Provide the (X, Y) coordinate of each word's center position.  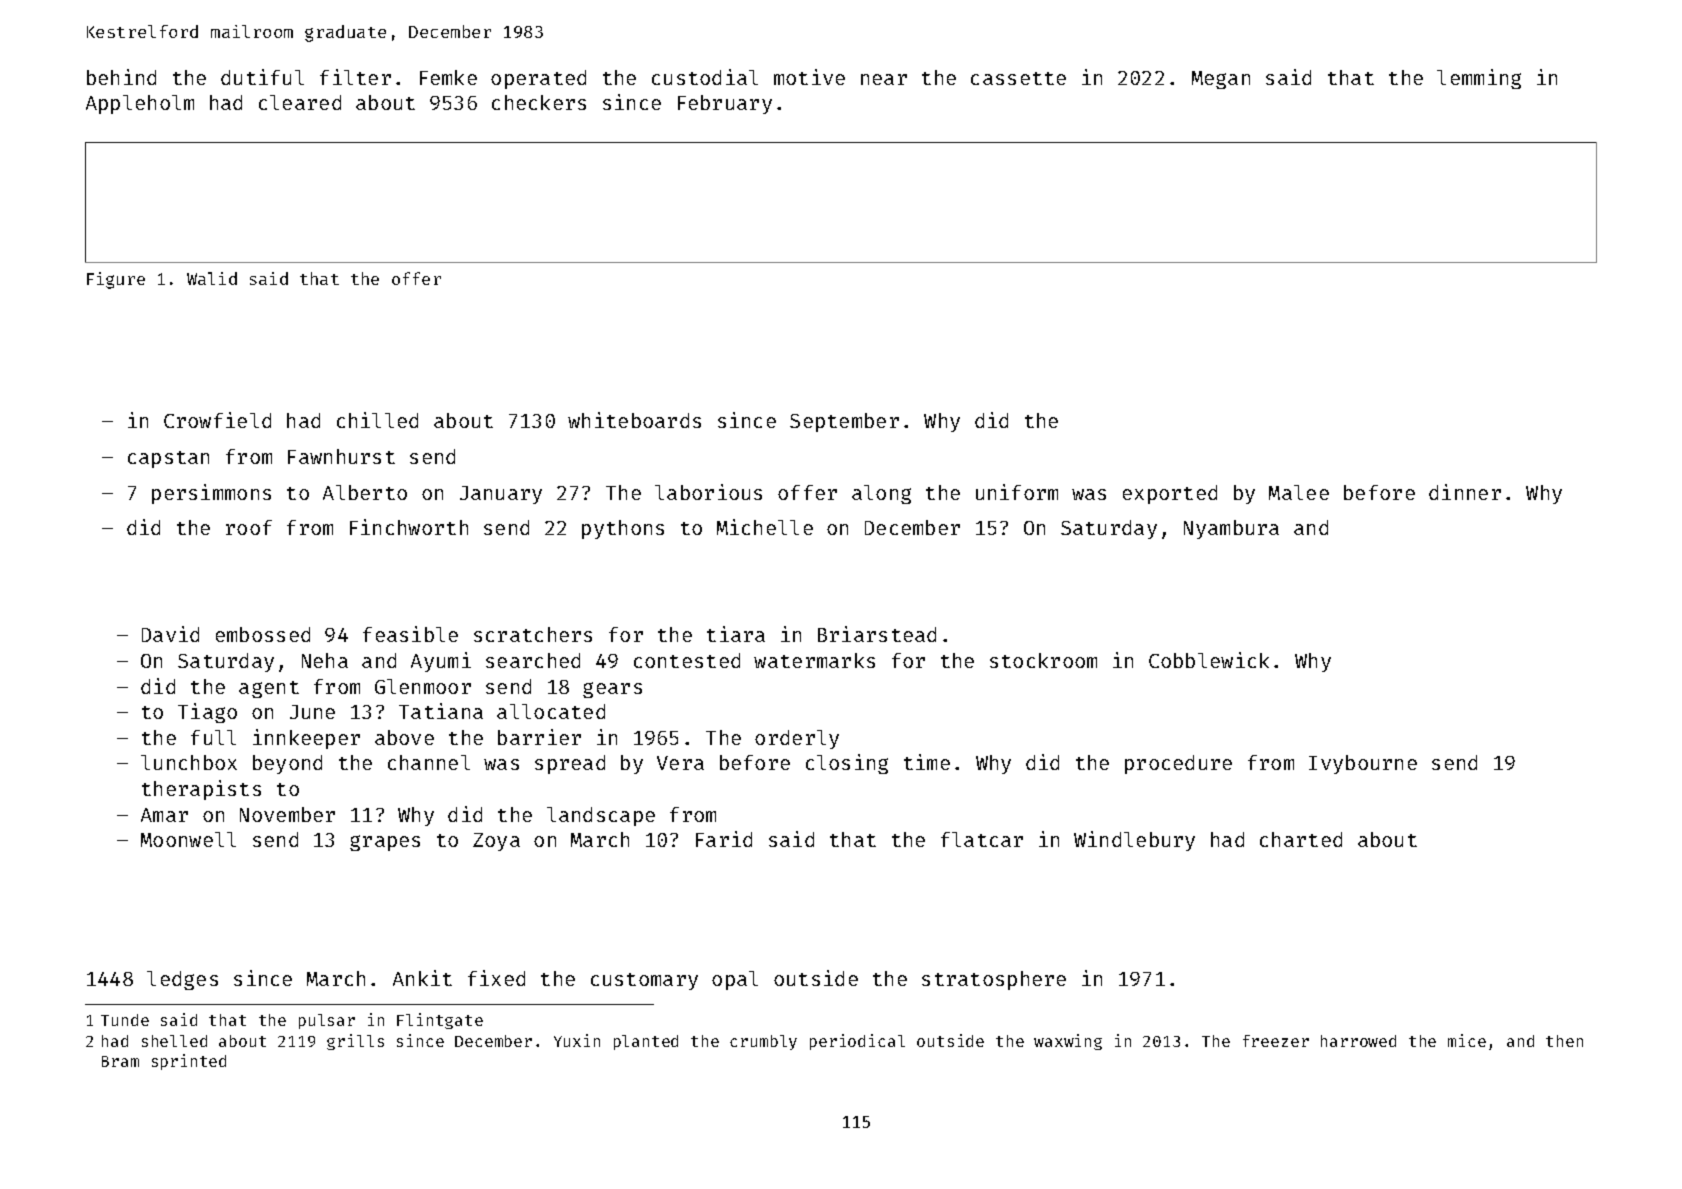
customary (644, 981)
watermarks (814, 660)
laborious (708, 492)
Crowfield (217, 420)
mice (1467, 1040)
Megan (1221, 80)
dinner (1465, 492)
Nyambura (1231, 529)
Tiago (207, 713)
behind (121, 77)
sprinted (189, 1062)
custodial (705, 77)
